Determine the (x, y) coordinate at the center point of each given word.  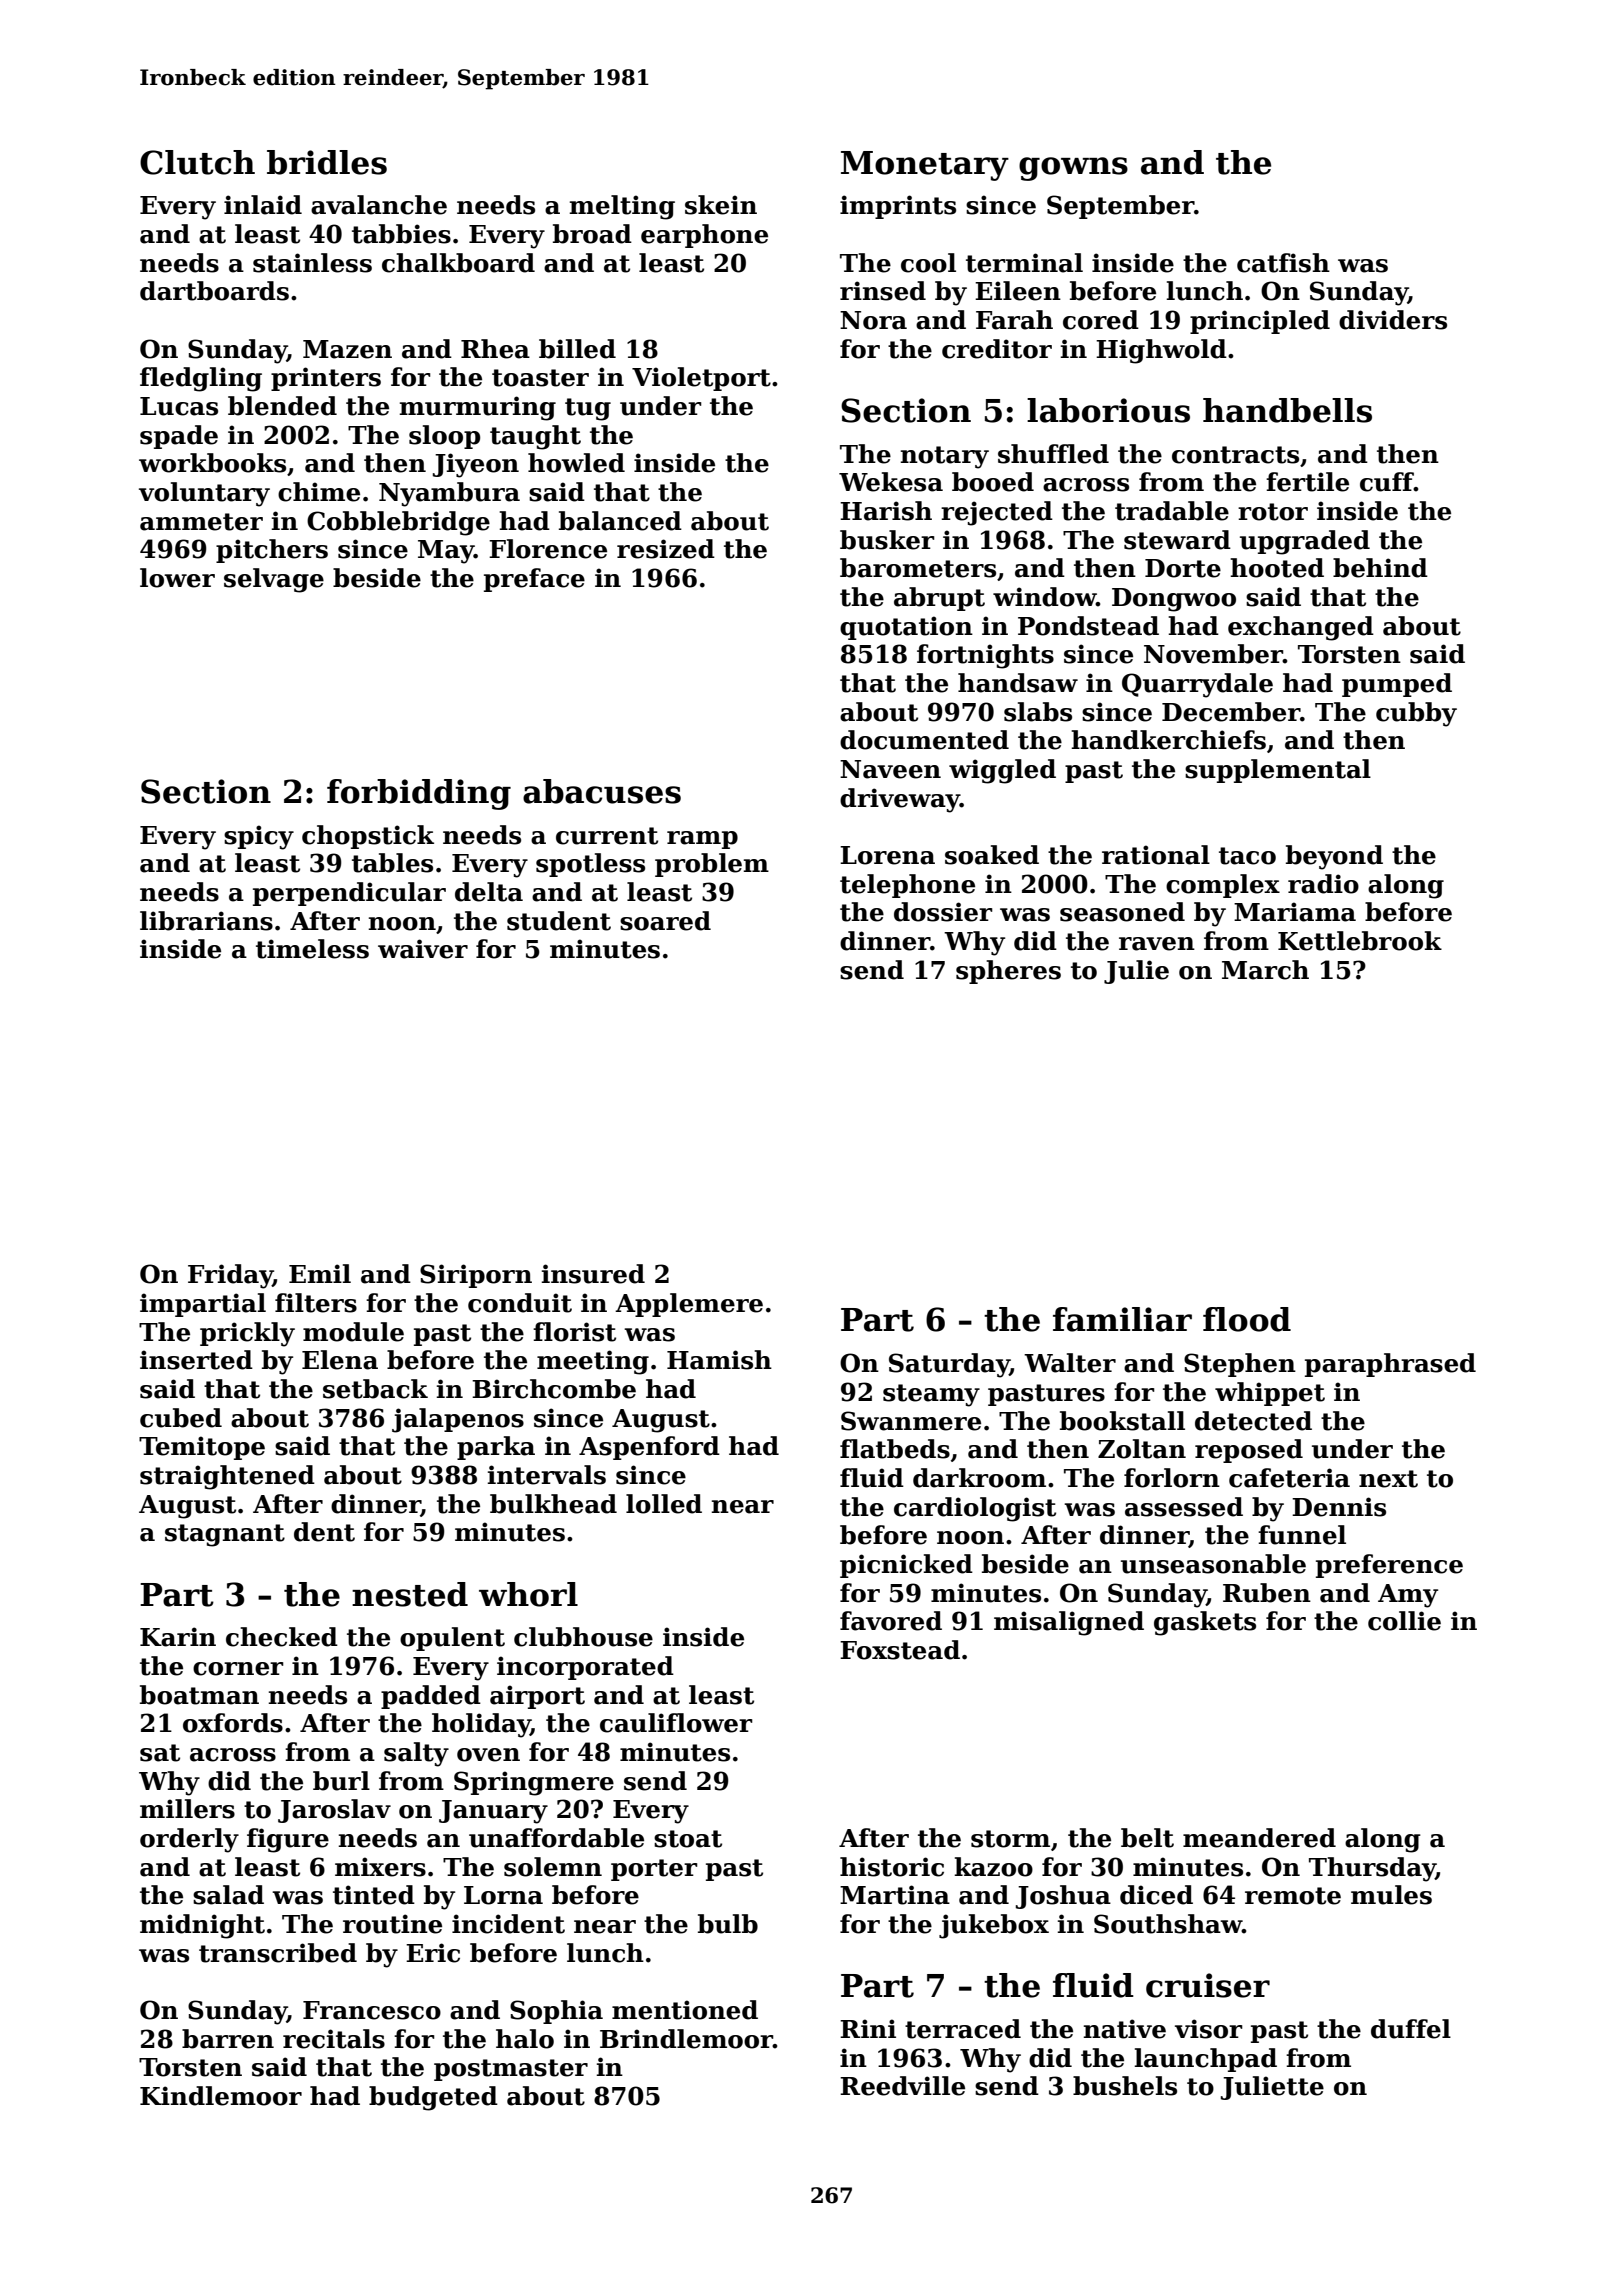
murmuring (477, 408)
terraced (963, 2029)
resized (666, 549)
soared (665, 921)
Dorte (1183, 568)
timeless (312, 949)
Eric (433, 1953)
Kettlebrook (1360, 941)
